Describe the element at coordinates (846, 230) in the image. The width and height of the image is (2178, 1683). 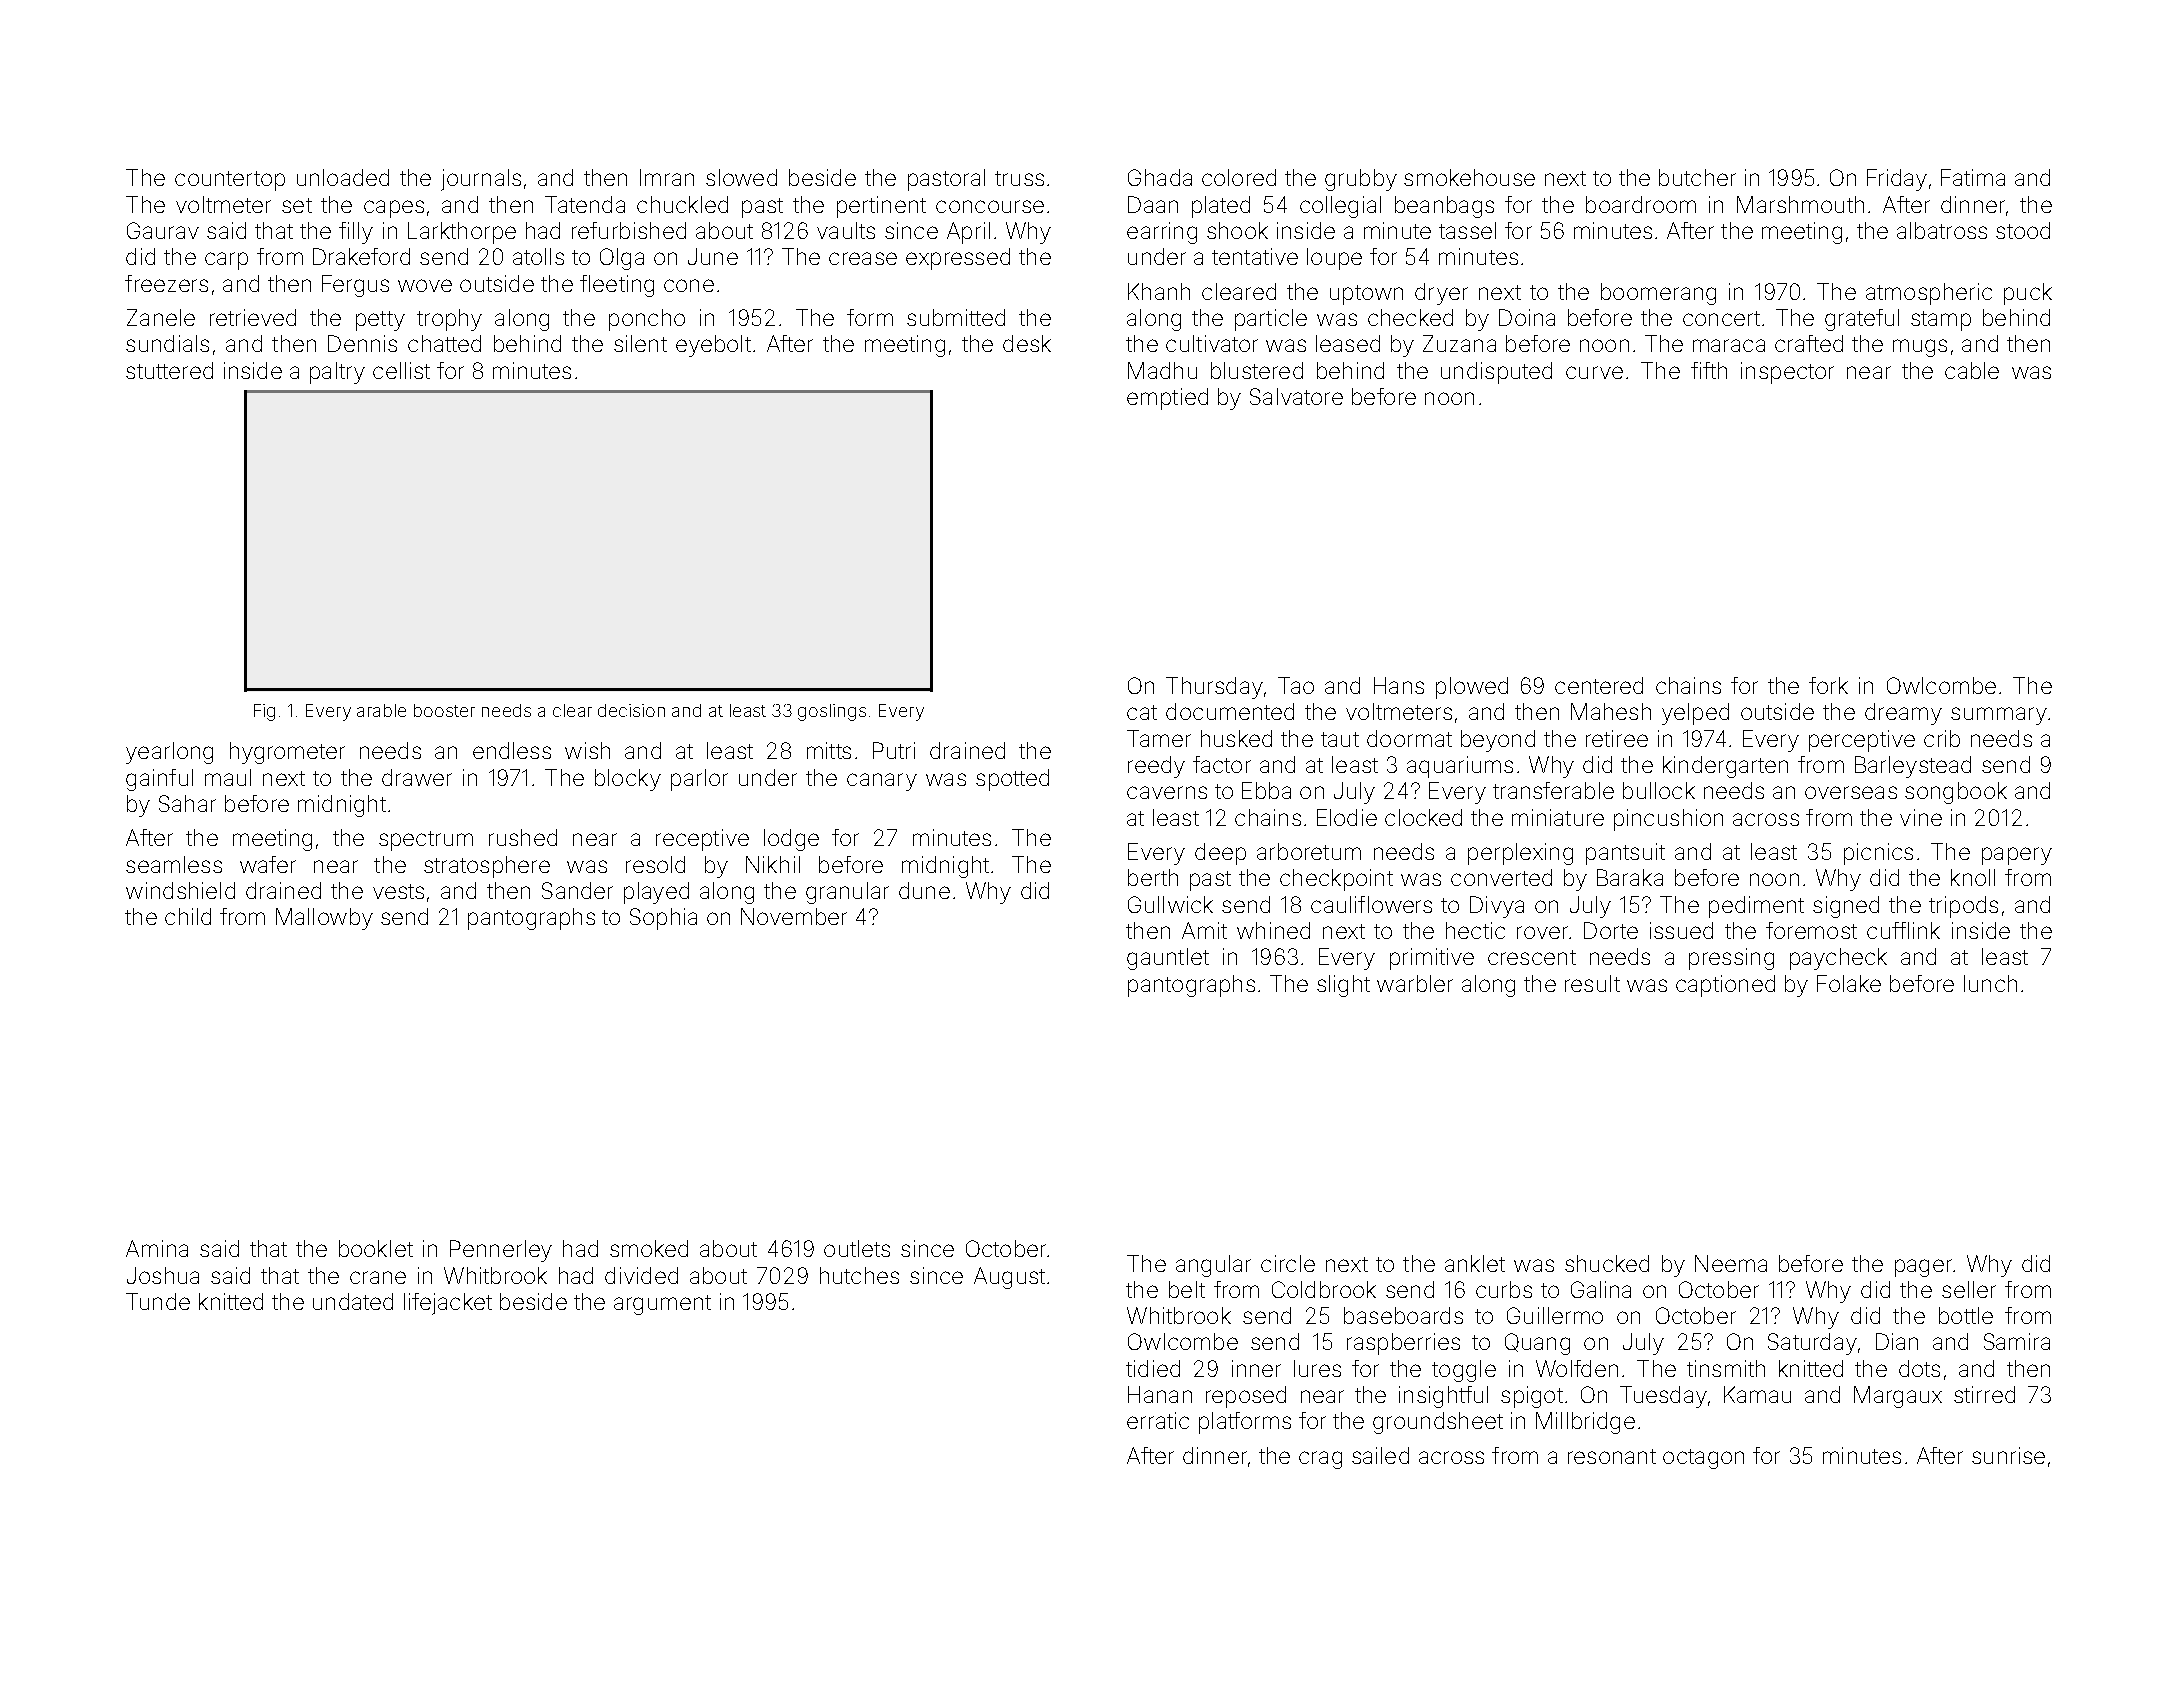
I see `vaults` at that location.
